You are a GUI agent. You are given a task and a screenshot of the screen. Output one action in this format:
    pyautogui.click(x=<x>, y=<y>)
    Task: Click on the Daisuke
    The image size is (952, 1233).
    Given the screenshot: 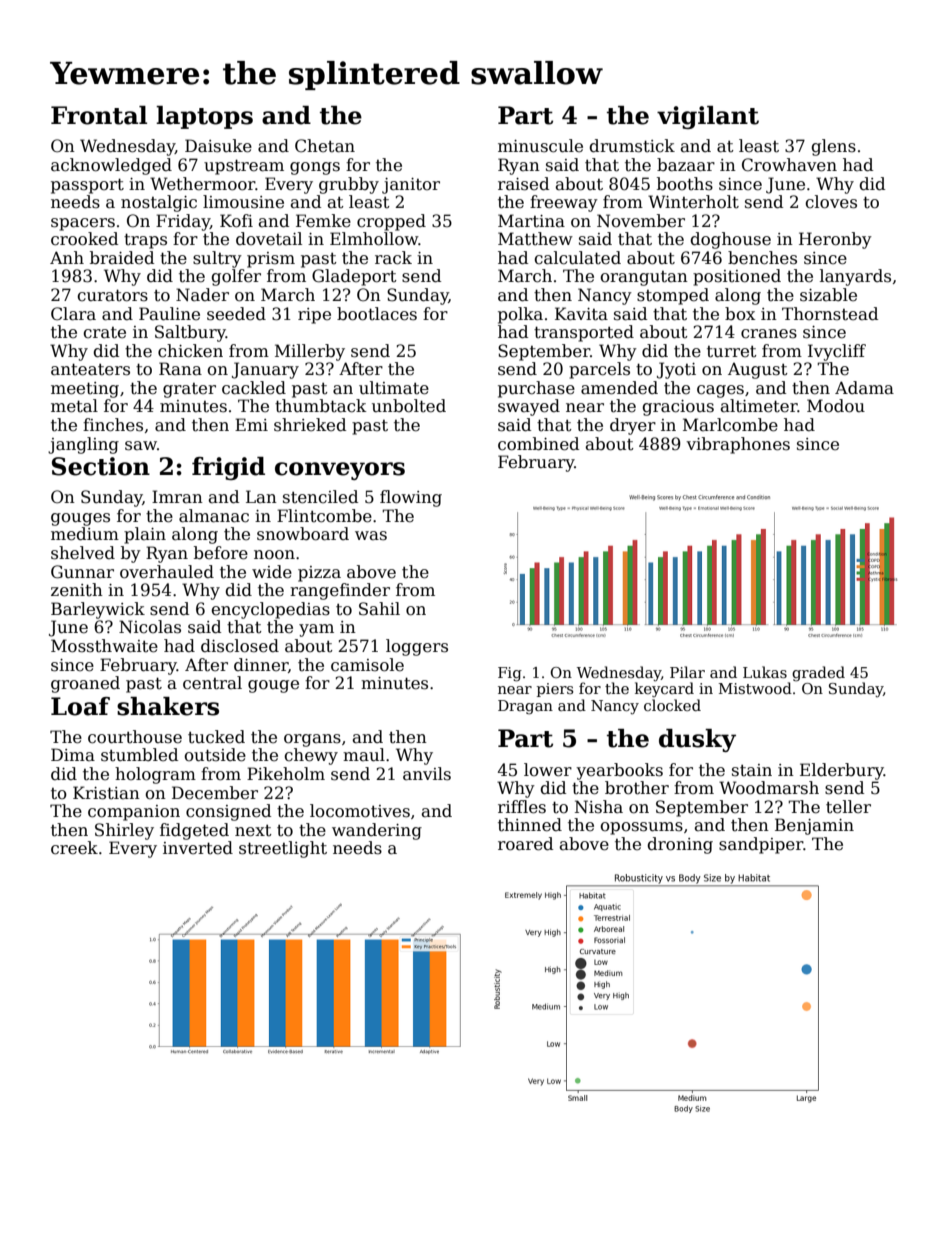 What is the action you would take?
    pyautogui.click(x=218, y=146)
